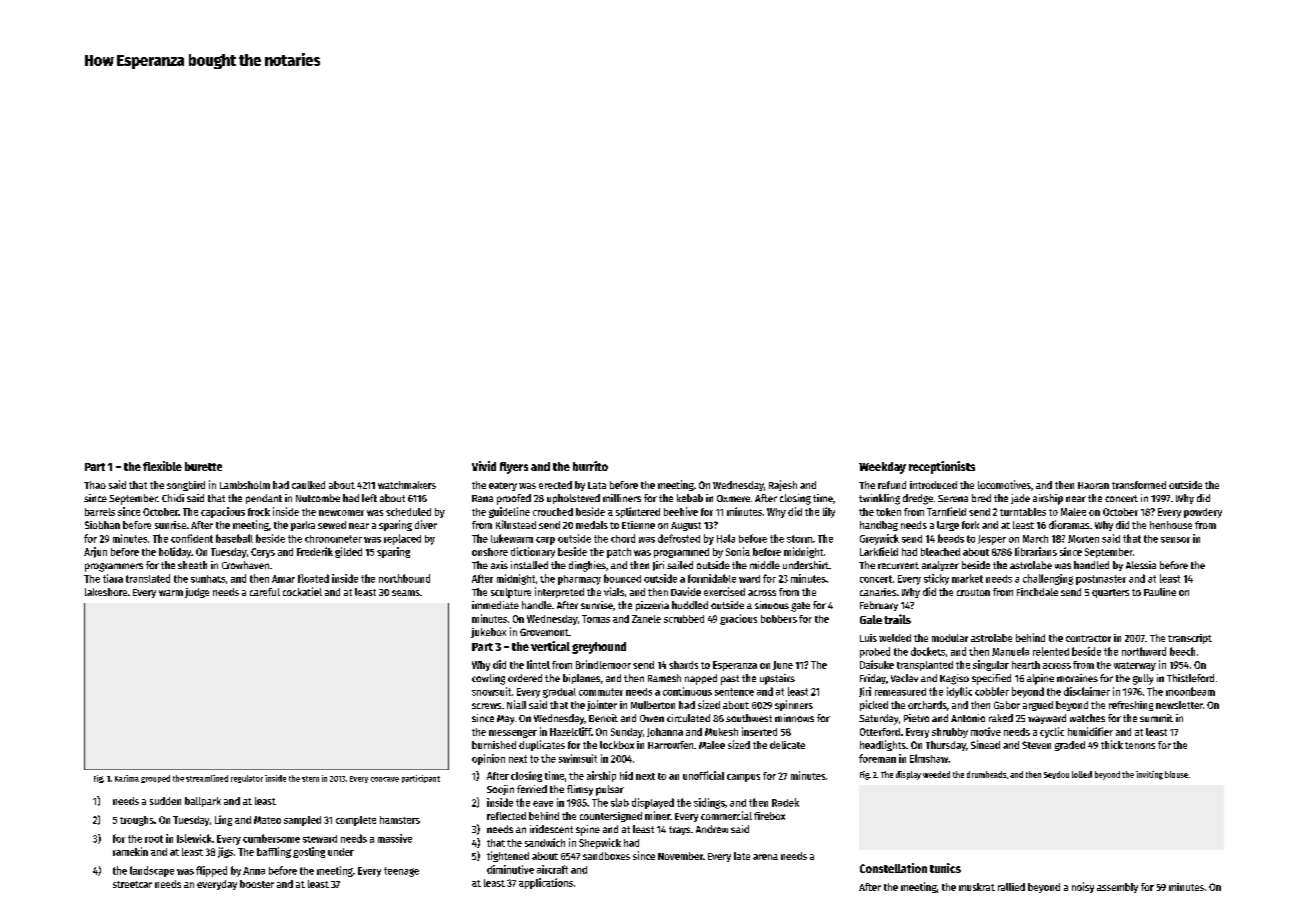 The width and height of the screenshot is (1308, 924). I want to click on receptionists, so click(942, 467).
